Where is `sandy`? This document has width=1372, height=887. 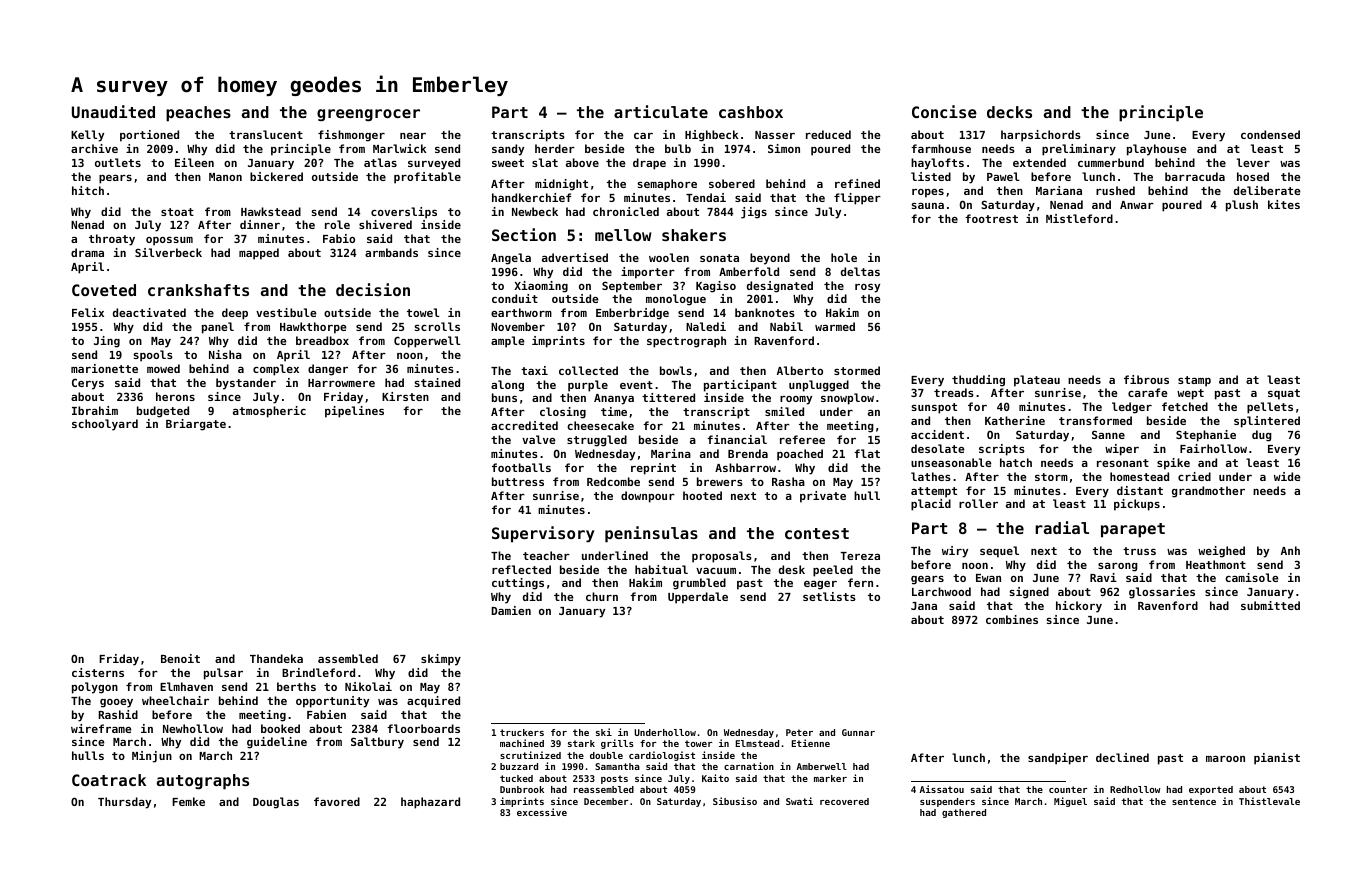
sandy is located at coordinates (508, 150).
